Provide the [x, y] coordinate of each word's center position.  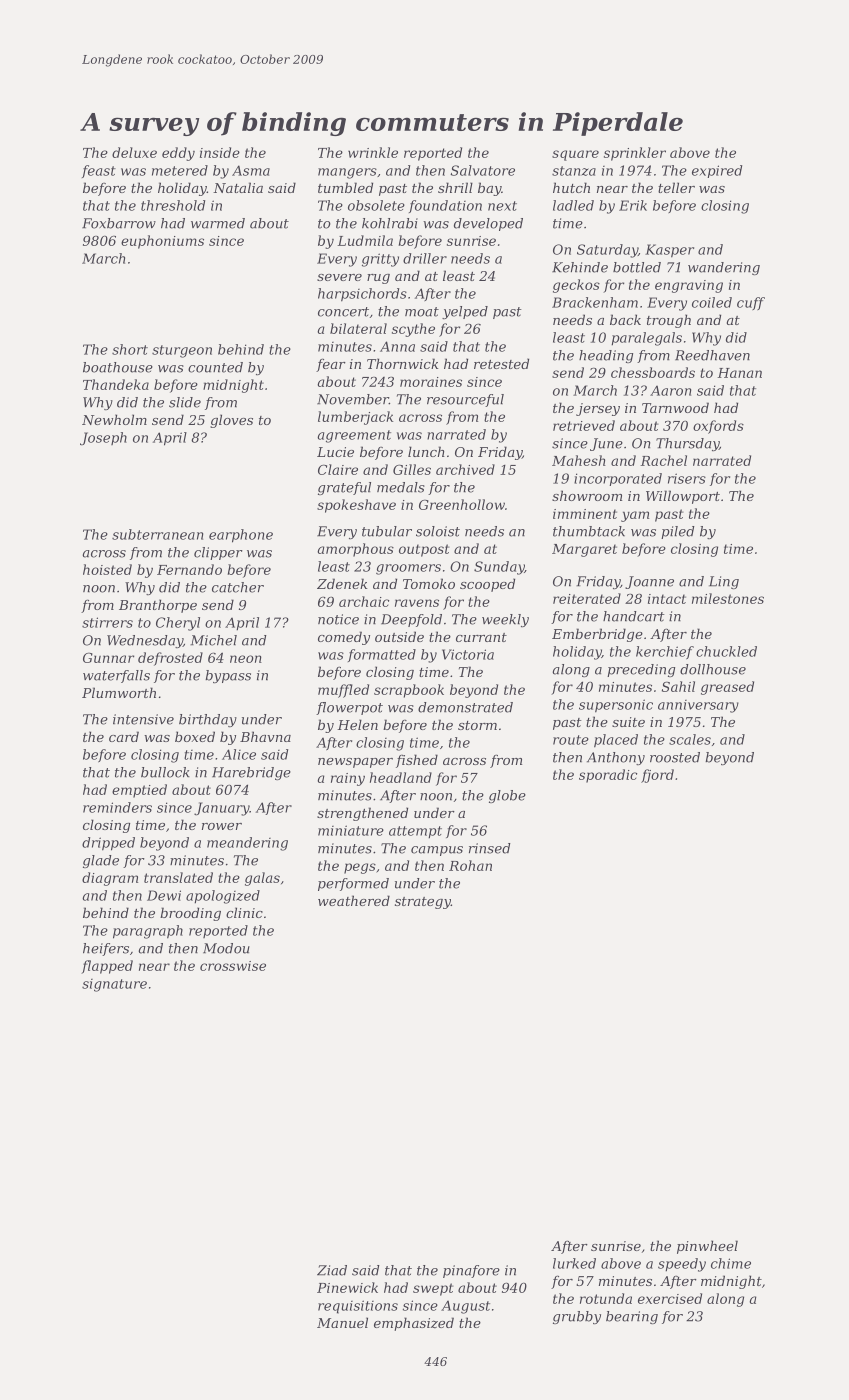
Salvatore [482, 170]
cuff [751, 303]
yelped [465, 312]
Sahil [678, 686]
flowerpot [349, 708]
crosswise [233, 966]
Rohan [470, 865]
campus [437, 851]
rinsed [490, 848]
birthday [208, 720]
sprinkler [635, 154]
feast [99, 171]
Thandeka [116, 384]
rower [222, 826]
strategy [423, 903]
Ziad [332, 1270]
